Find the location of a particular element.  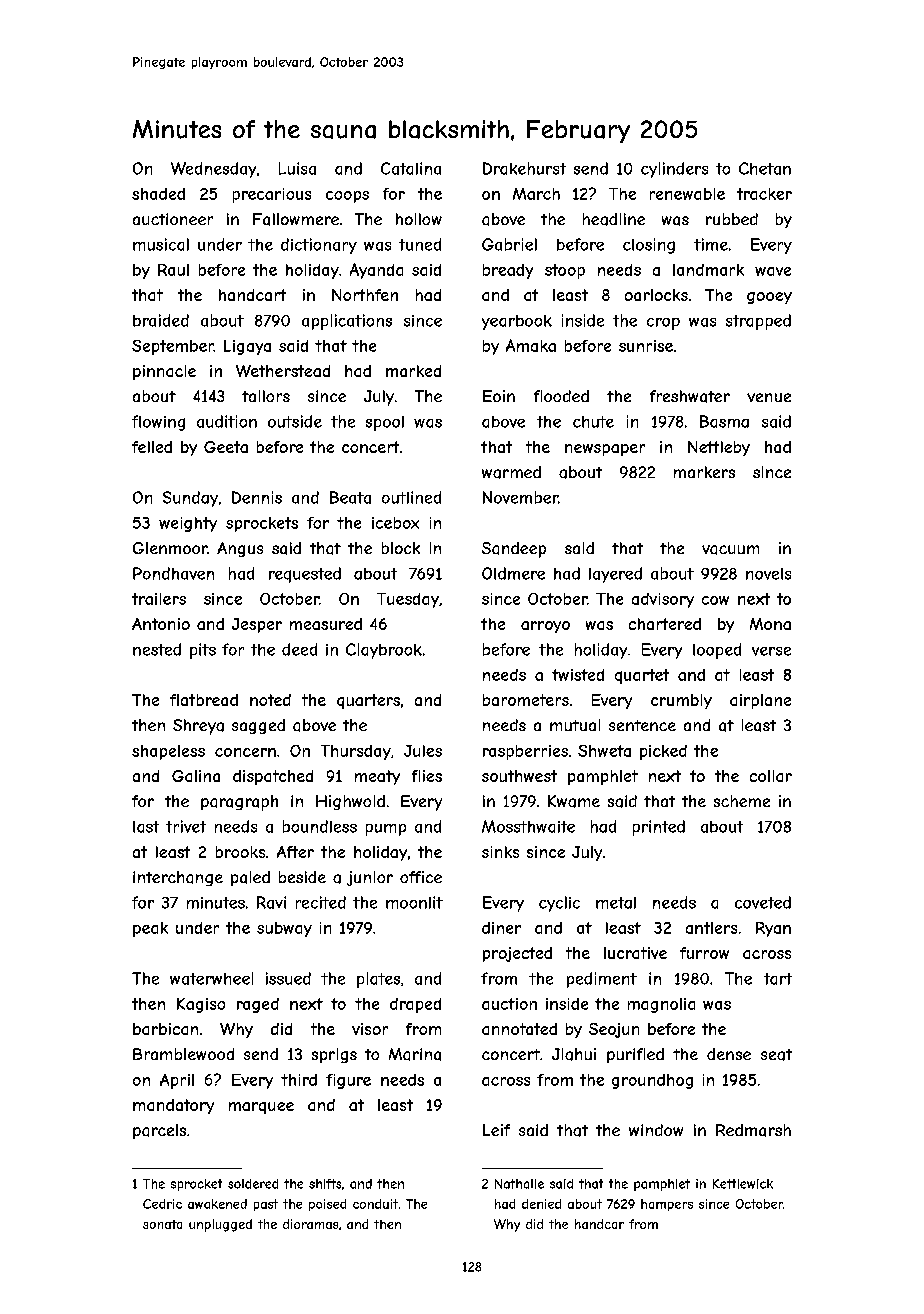

Catalina is located at coordinates (411, 168).
